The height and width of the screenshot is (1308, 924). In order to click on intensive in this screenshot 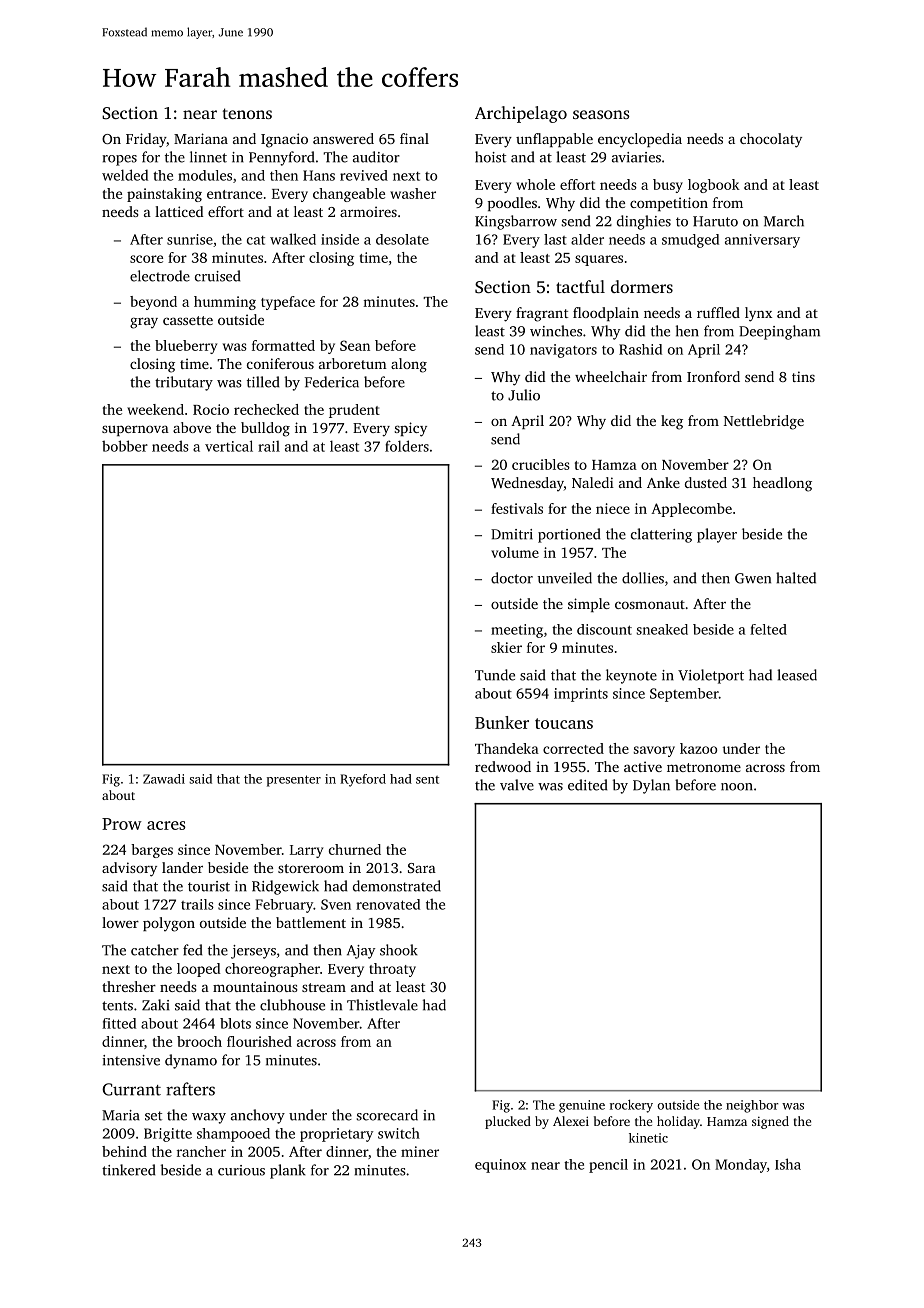, I will do `click(131, 1060)`.
